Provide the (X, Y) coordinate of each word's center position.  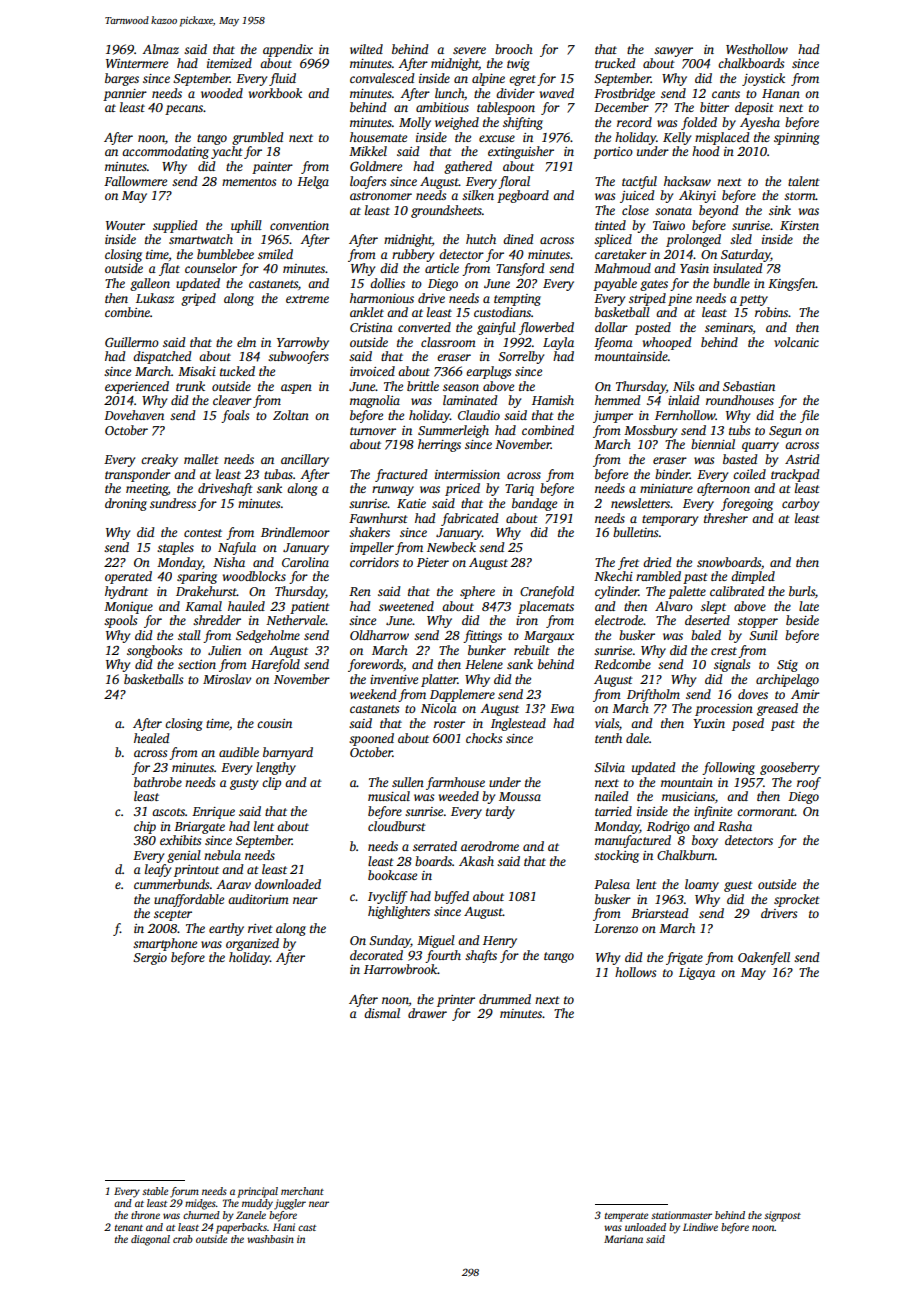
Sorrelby (521, 357)
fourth (443, 956)
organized (252, 944)
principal (257, 1192)
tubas (278, 474)
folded (699, 123)
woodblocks (254, 576)
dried (657, 562)
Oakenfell (764, 958)
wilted (366, 49)
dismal (382, 1013)
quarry (760, 447)
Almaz (160, 49)
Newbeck (451, 547)
